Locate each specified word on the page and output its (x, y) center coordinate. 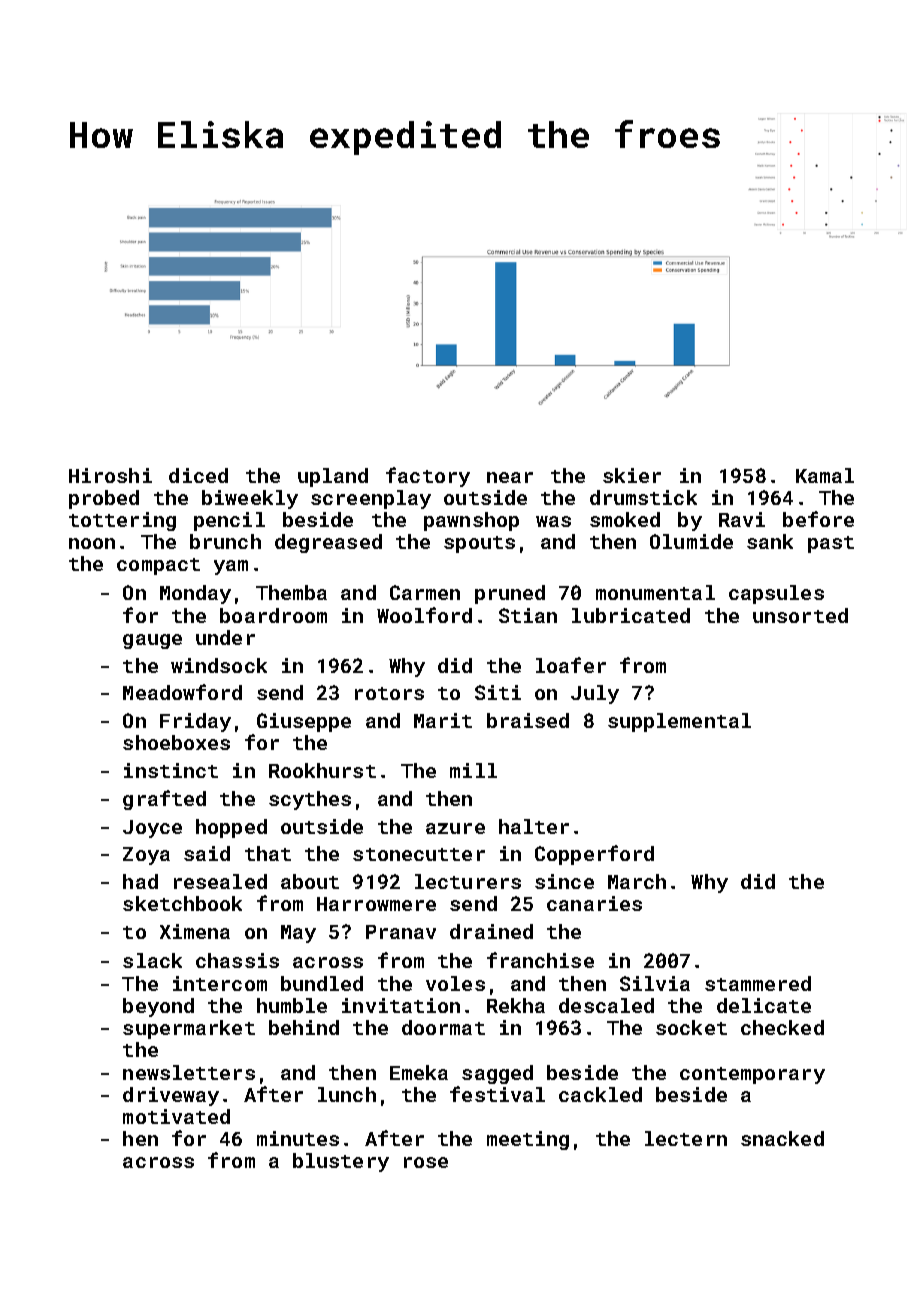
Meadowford (182, 692)
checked (782, 1027)
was (553, 521)
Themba (291, 592)
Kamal (825, 475)
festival (497, 1094)
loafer (571, 665)
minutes (298, 1138)
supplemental (679, 722)
